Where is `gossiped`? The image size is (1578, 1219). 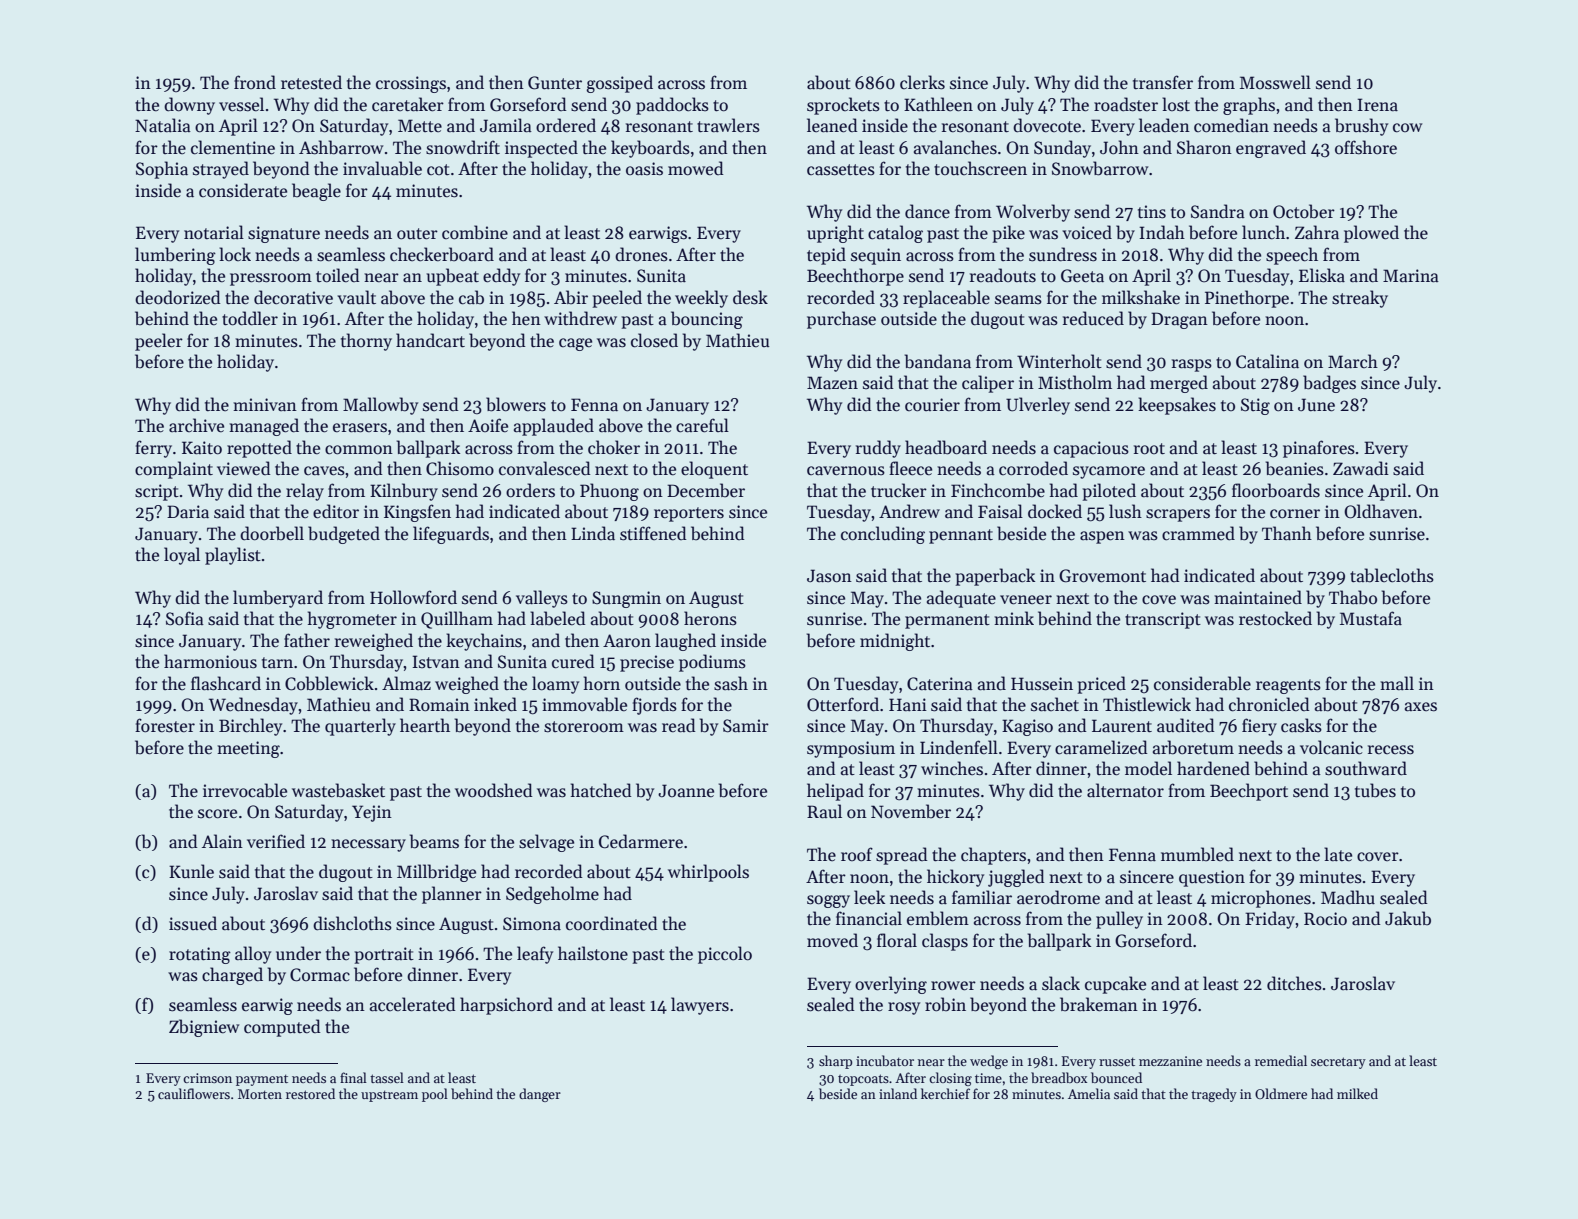 gossiped is located at coordinates (619, 84).
